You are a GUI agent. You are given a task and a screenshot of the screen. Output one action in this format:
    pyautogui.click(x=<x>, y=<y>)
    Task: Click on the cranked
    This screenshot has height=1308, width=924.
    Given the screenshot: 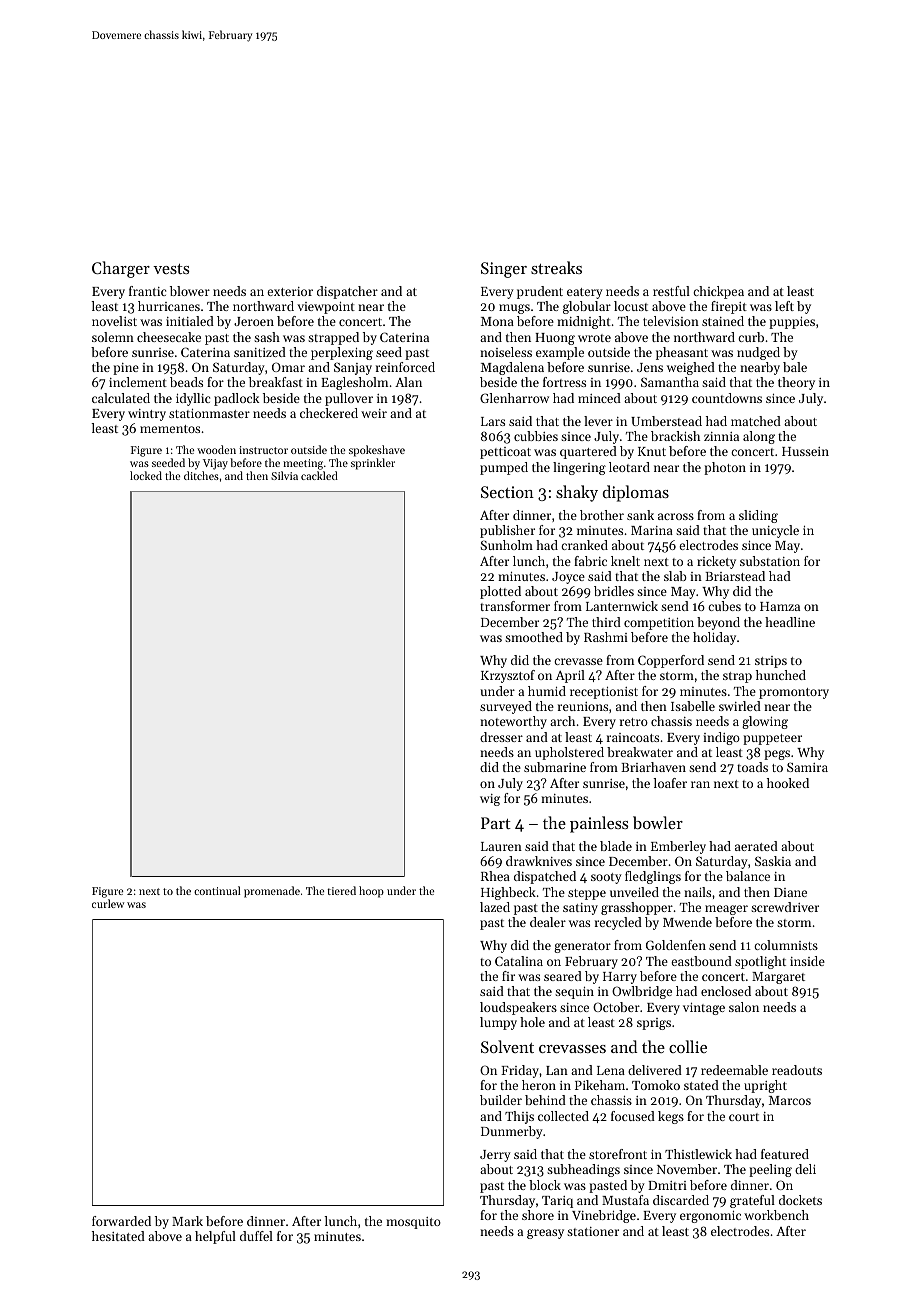 What is the action you would take?
    pyautogui.click(x=584, y=545)
